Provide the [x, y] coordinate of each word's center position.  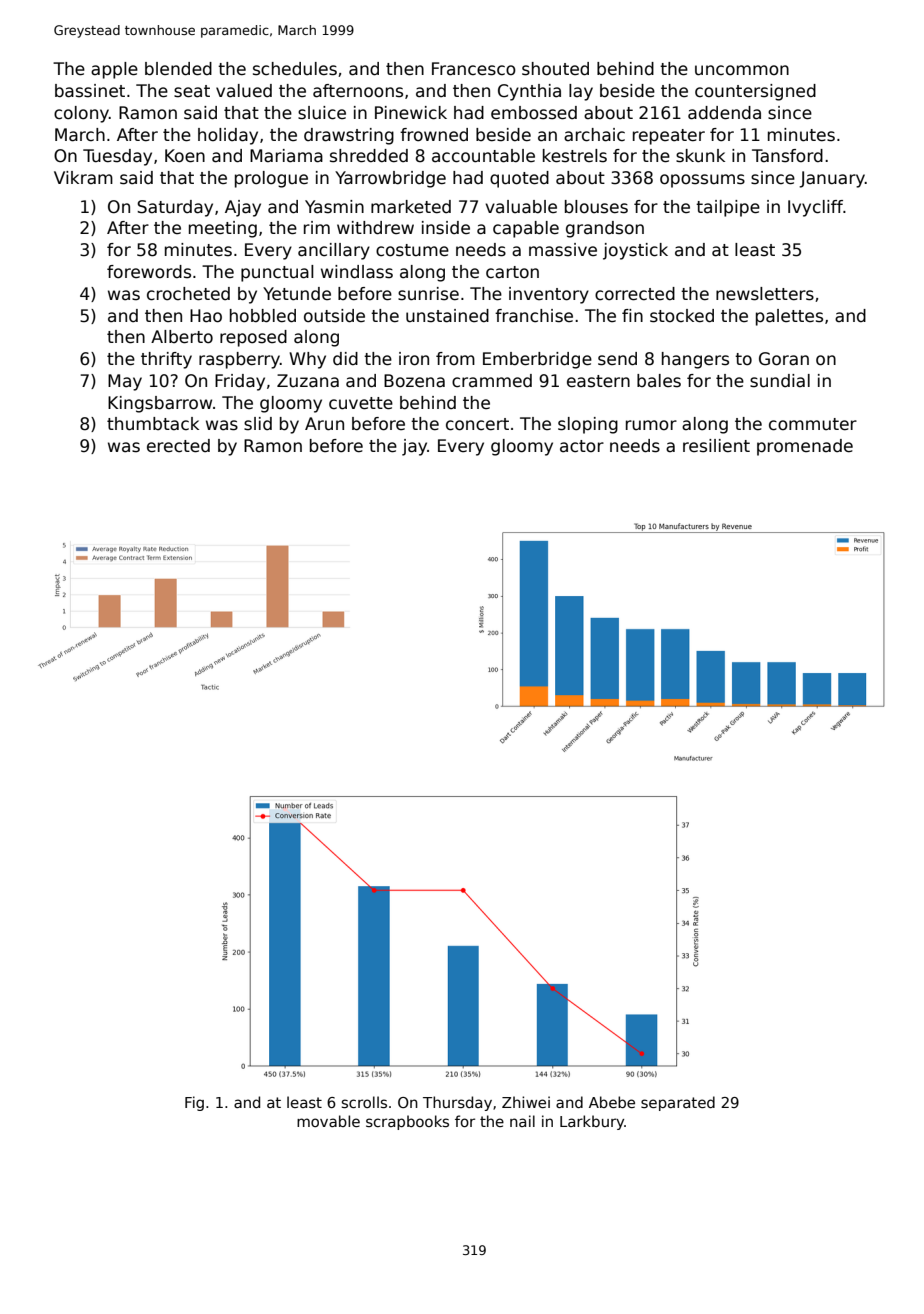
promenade [805, 447]
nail [522, 1121]
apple [114, 70]
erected [178, 446]
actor [582, 446]
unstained [447, 316]
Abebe [612, 1102]
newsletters [765, 294]
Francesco [474, 69]
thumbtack [153, 424]
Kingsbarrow [160, 404]
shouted [555, 69]
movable [328, 1121]
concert [477, 424]
